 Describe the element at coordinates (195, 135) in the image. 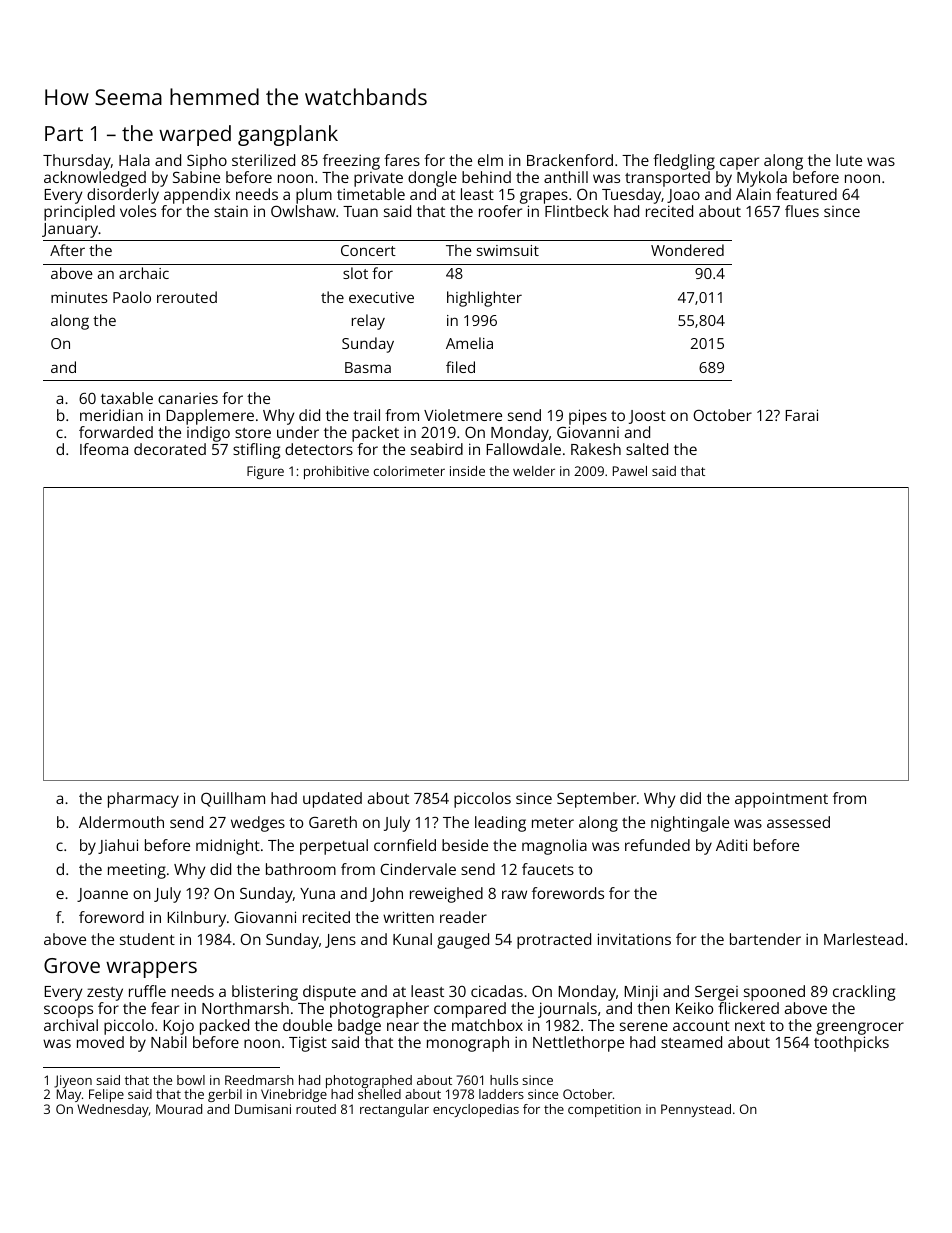

I see `warped` at that location.
